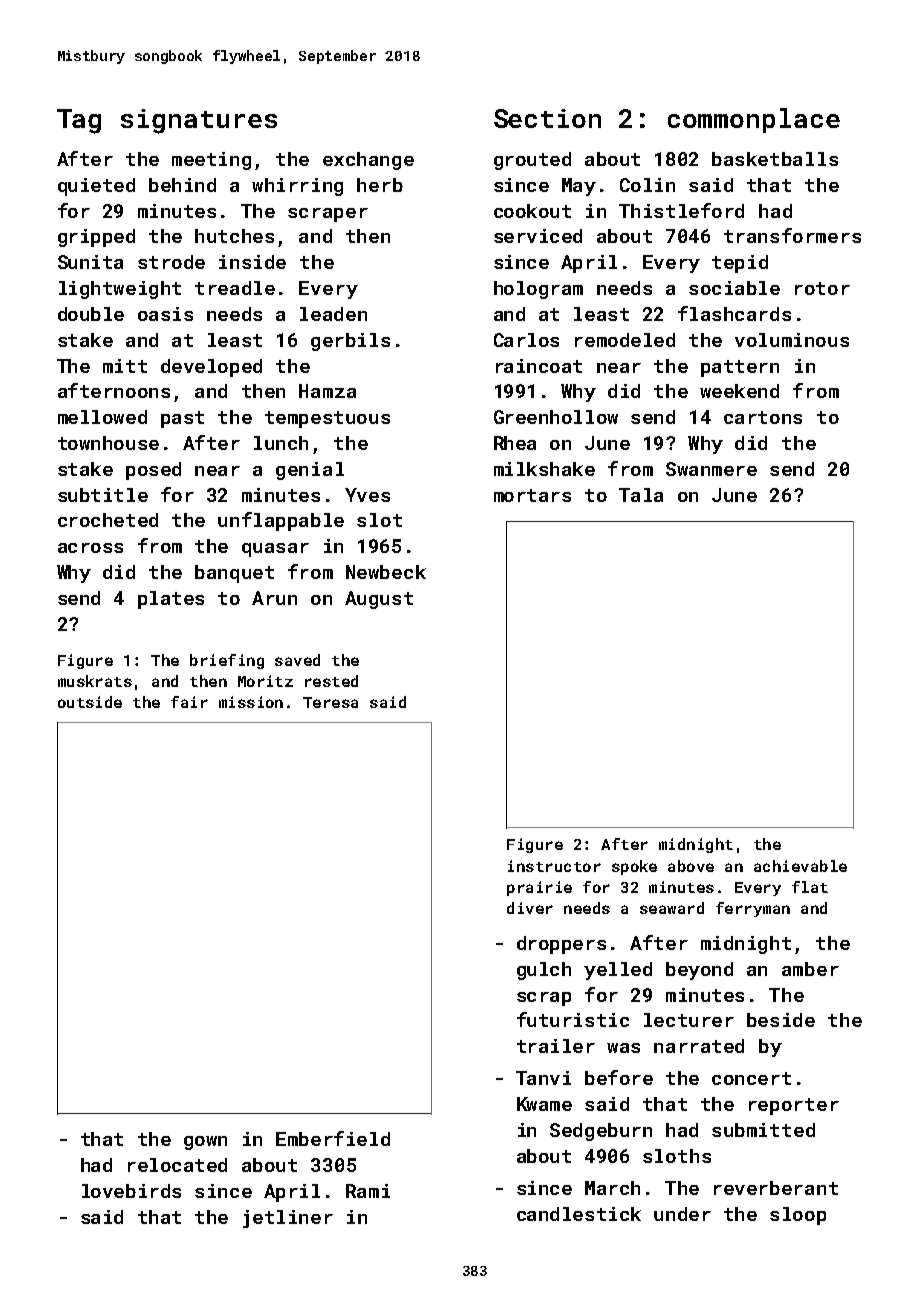 This screenshot has width=924, height=1311. I want to click on leaden, so click(333, 314).
